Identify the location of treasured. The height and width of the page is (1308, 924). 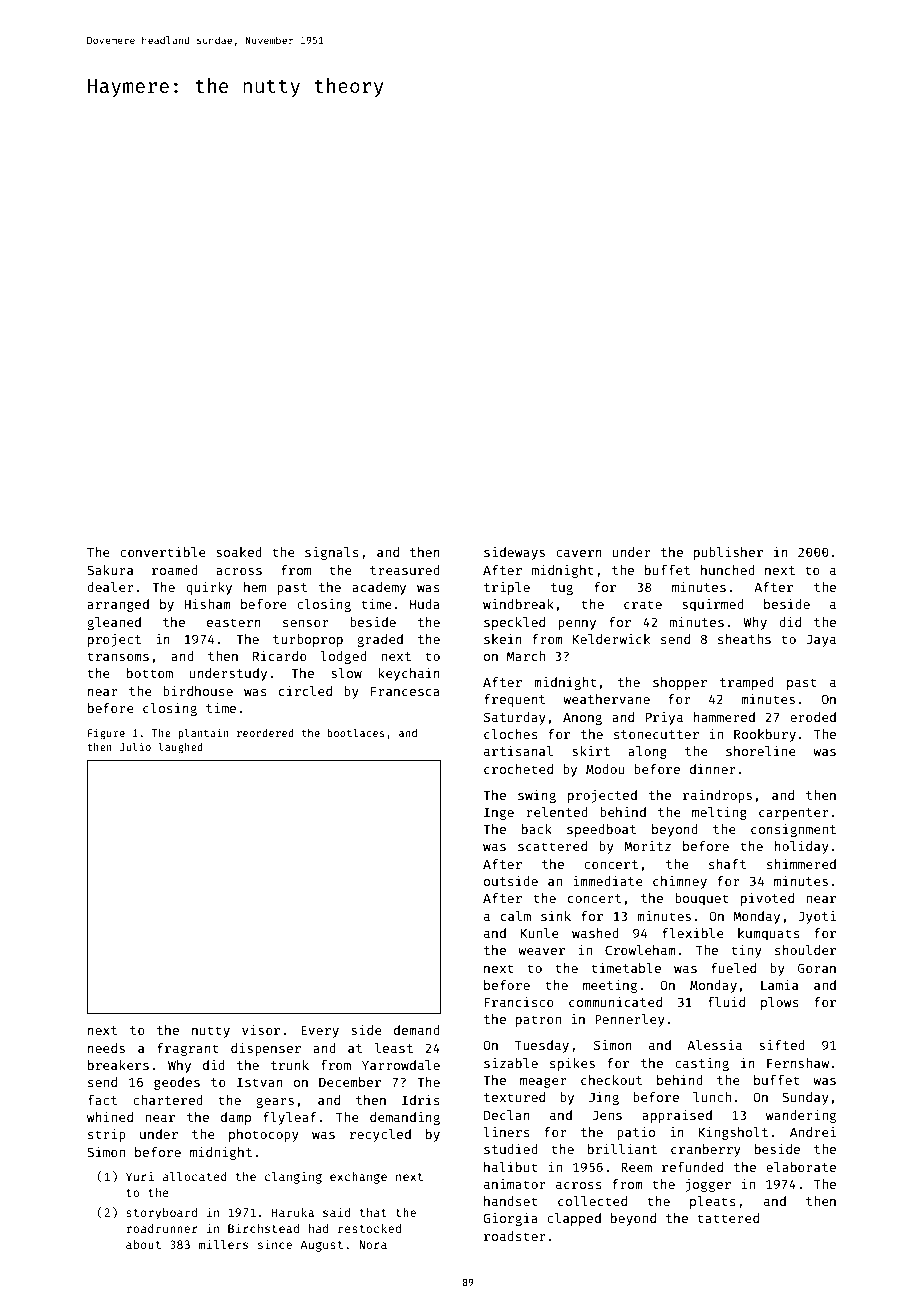
(405, 570).
